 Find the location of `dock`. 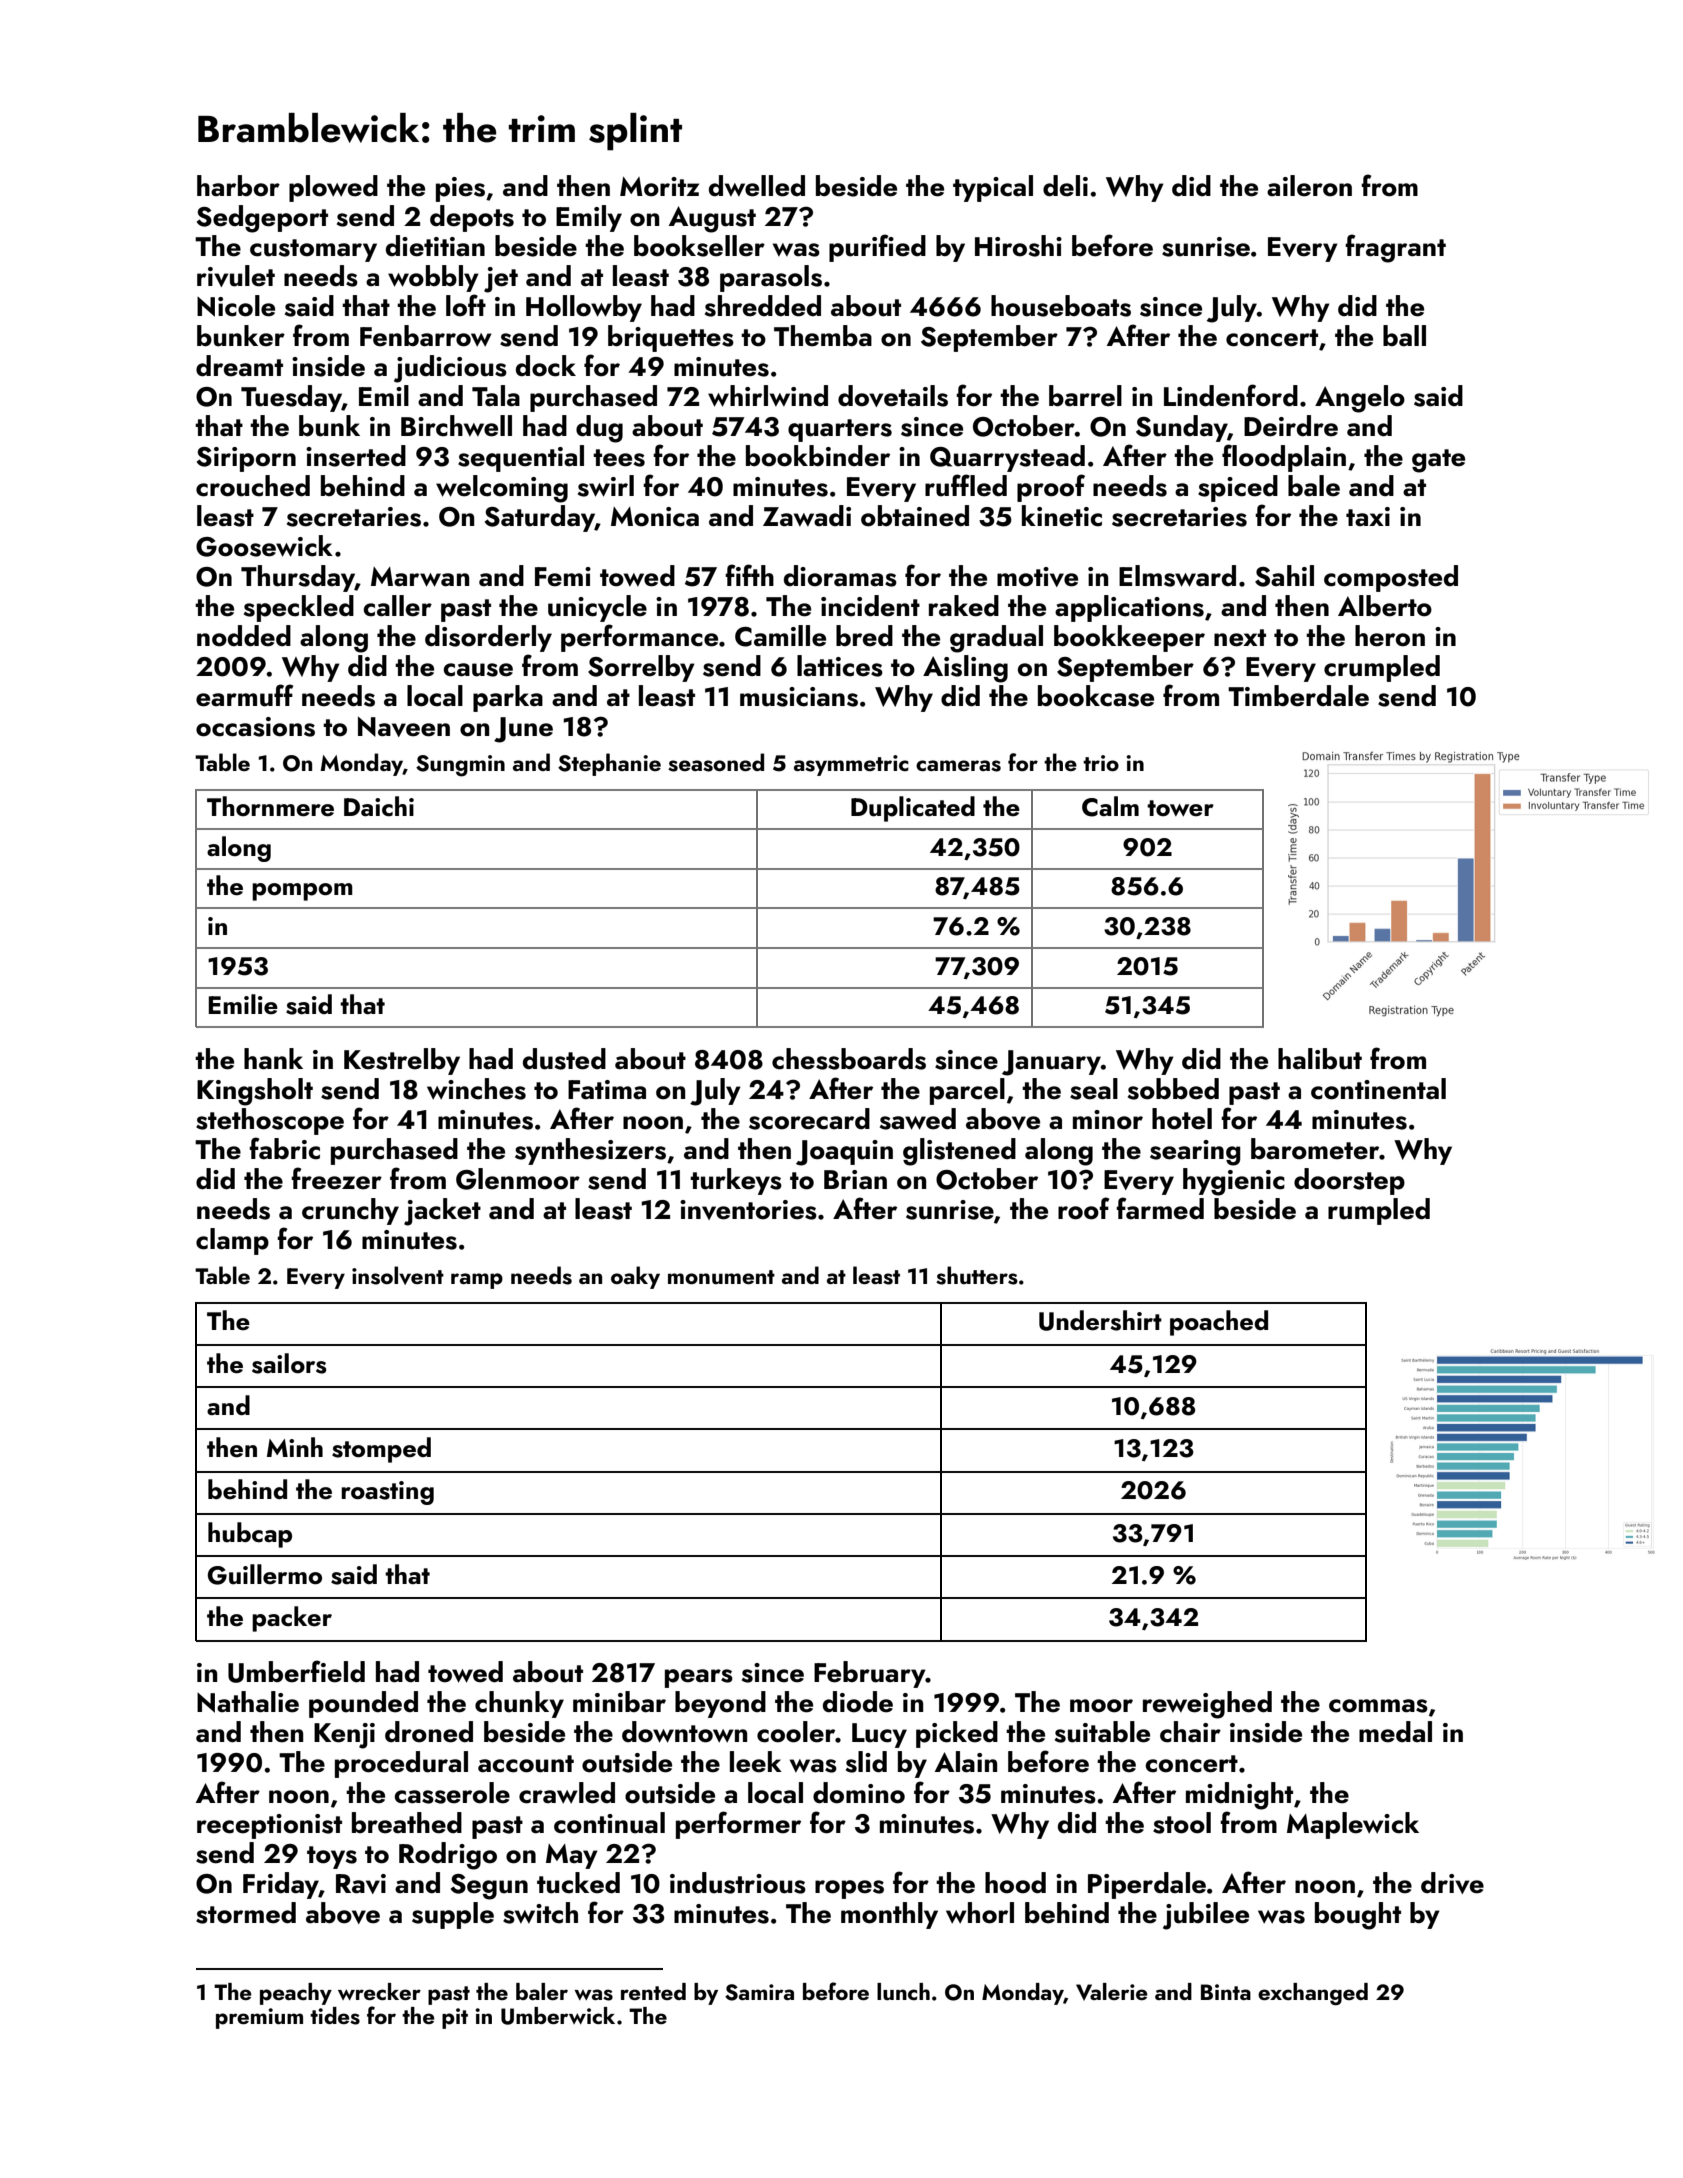

dock is located at coordinates (546, 366).
